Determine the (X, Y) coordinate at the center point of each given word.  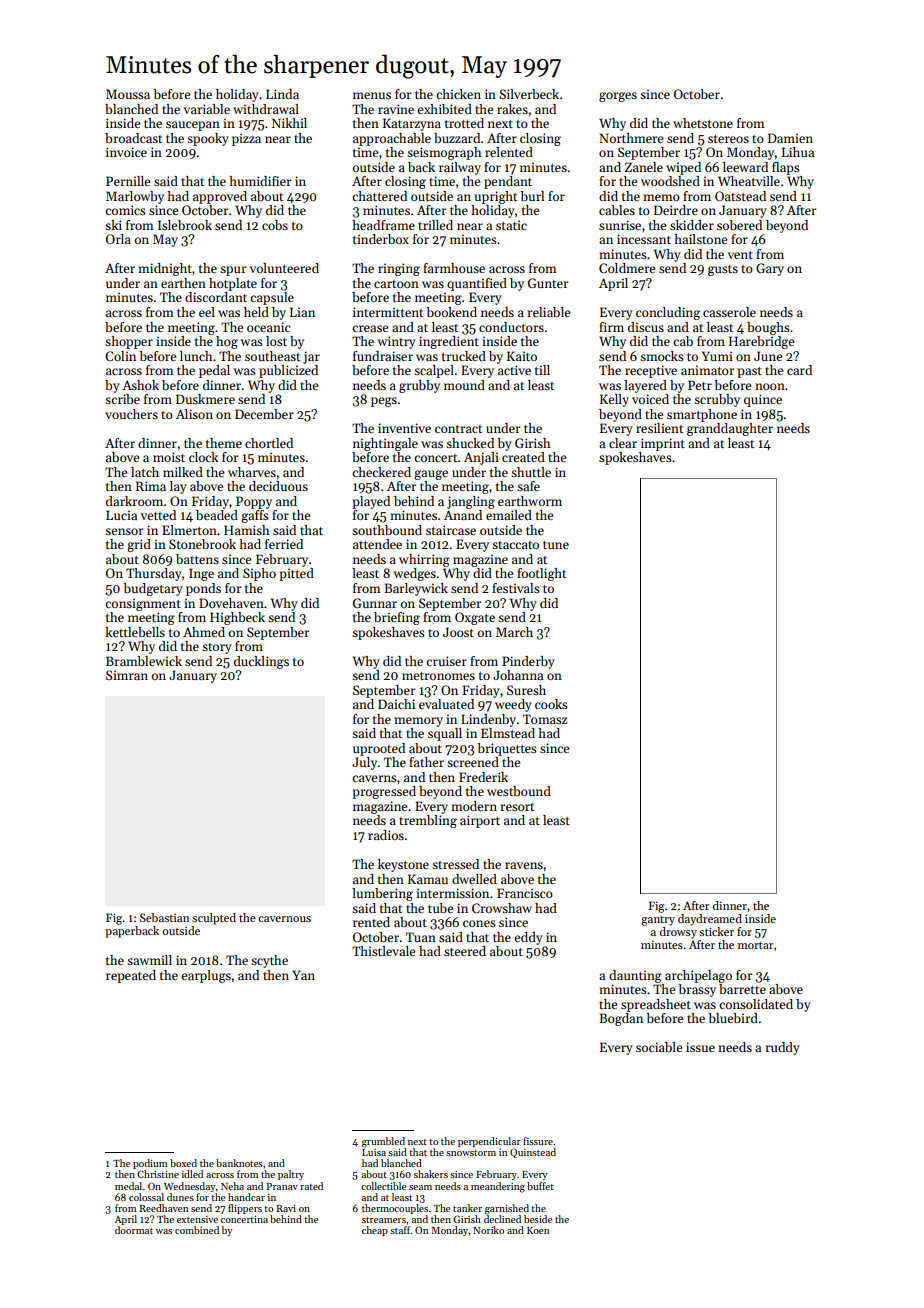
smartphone (702, 415)
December (264, 414)
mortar (755, 945)
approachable (392, 139)
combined (197, 1230)
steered (465, 951)
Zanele (644, 167)
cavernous (284, 919)
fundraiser (383, 356)
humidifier (260, 181)
